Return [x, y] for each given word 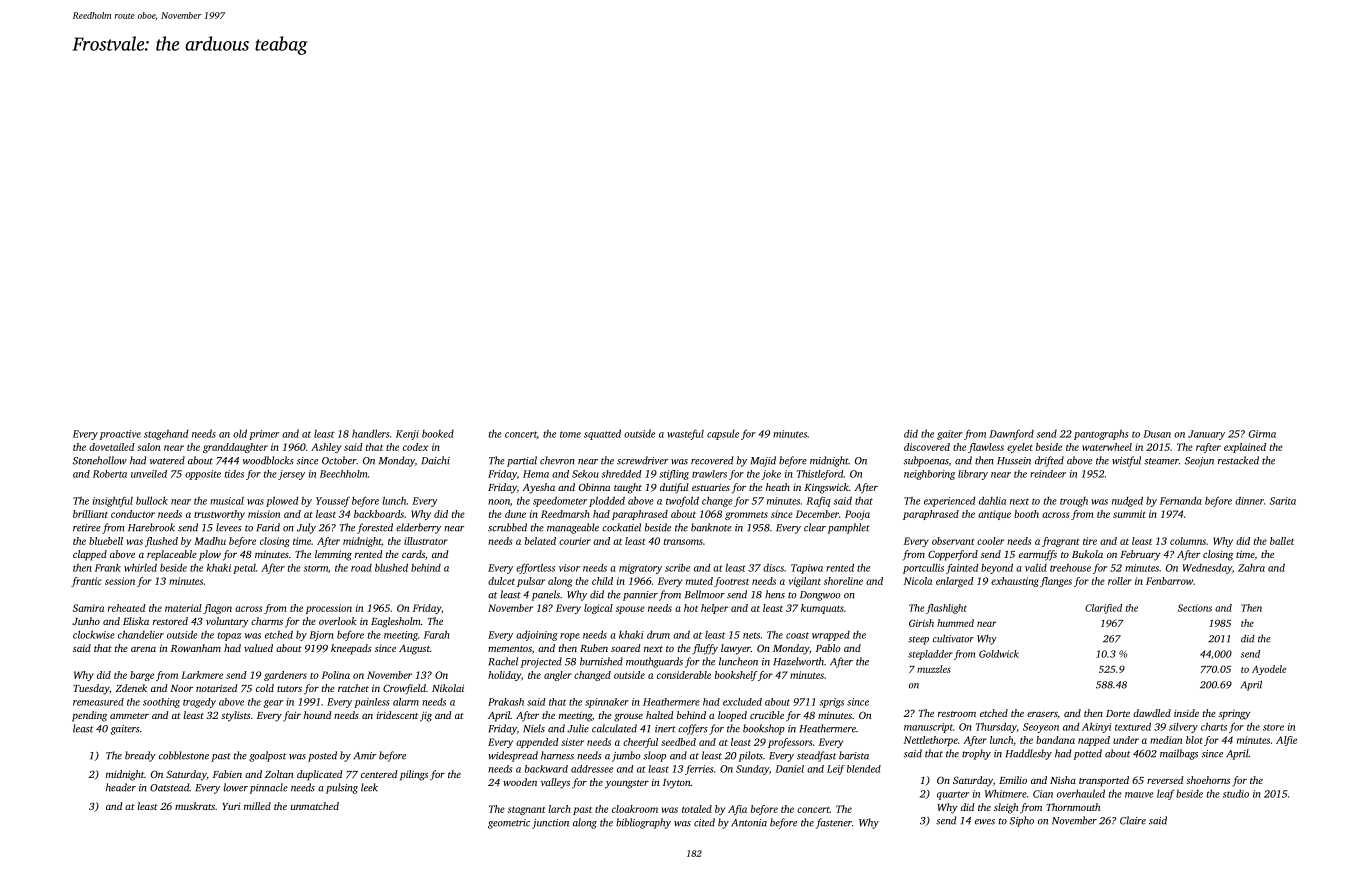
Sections [1195, 608]
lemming [333, 555]
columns [1188, 541]
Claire [1133, 820]
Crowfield [404, 689]
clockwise [94, 634]
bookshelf [736, 676]
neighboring [929, 475]
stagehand [166, 434]
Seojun [1199, 462]
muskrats [195, 806]
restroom [957, 714]
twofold [682, 501]
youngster [627, 784]
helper [714, 609]
